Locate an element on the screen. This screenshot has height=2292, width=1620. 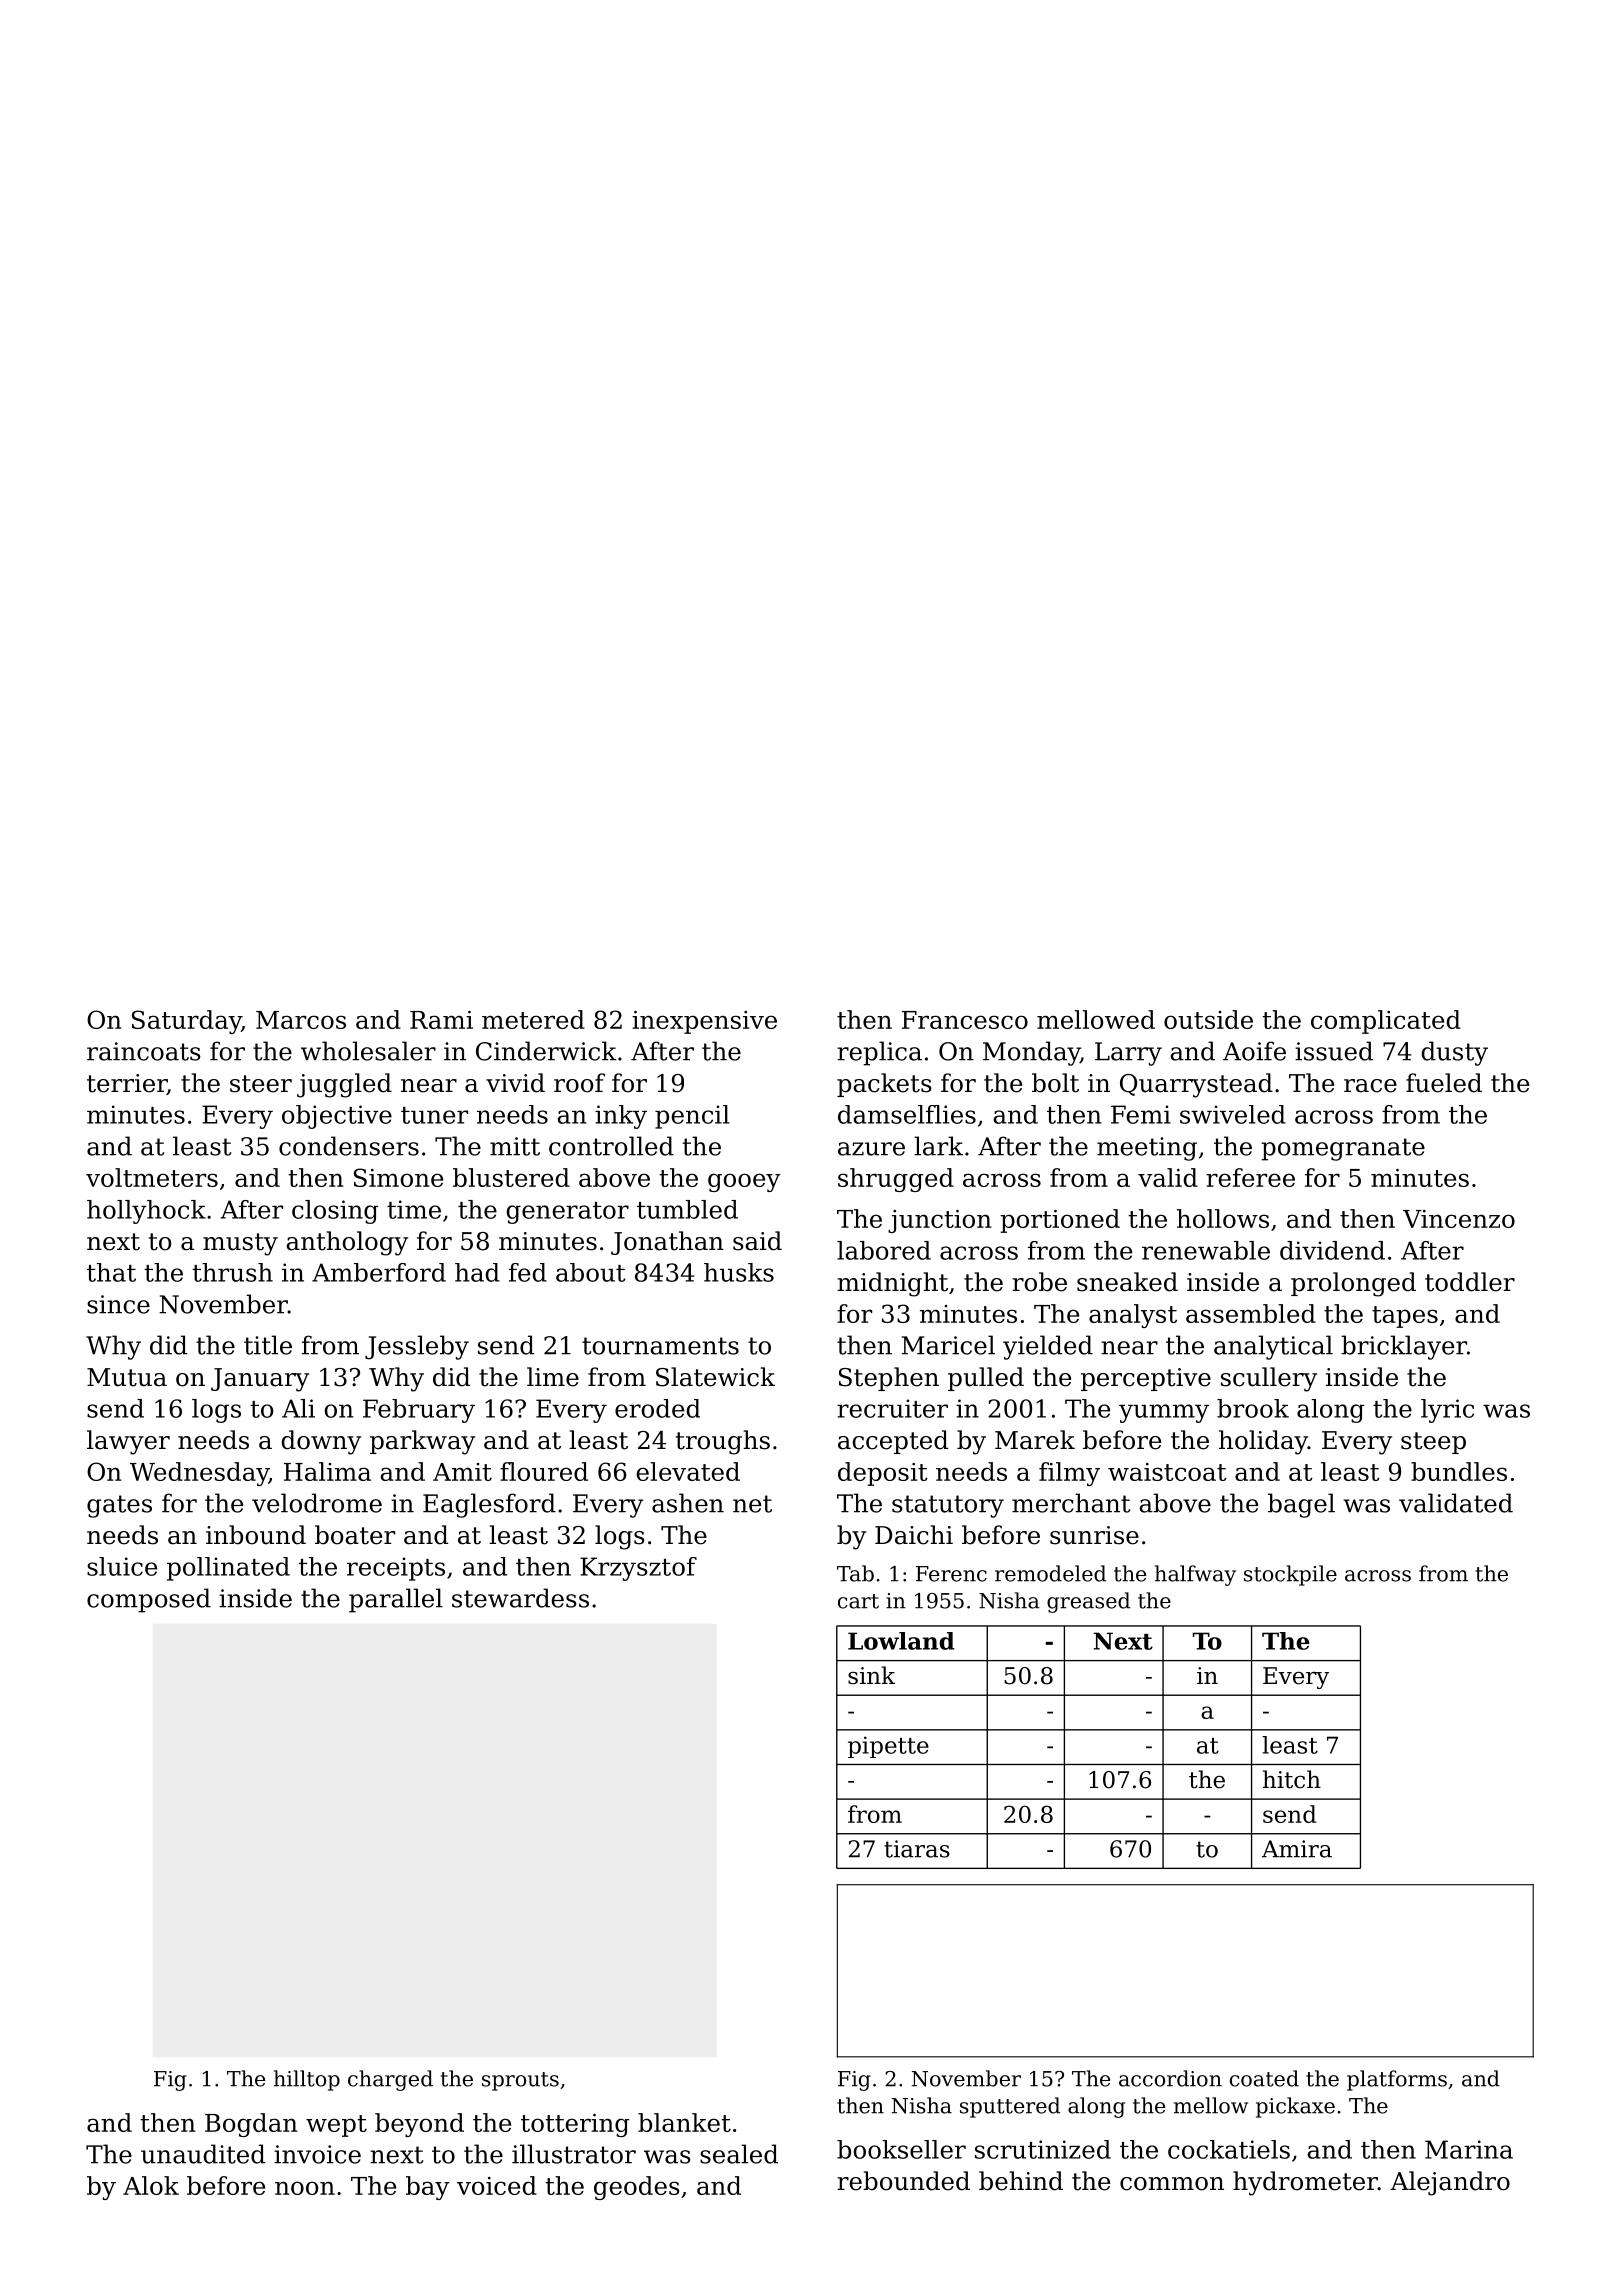
dividend is located at coordinates (1332, 1250).
